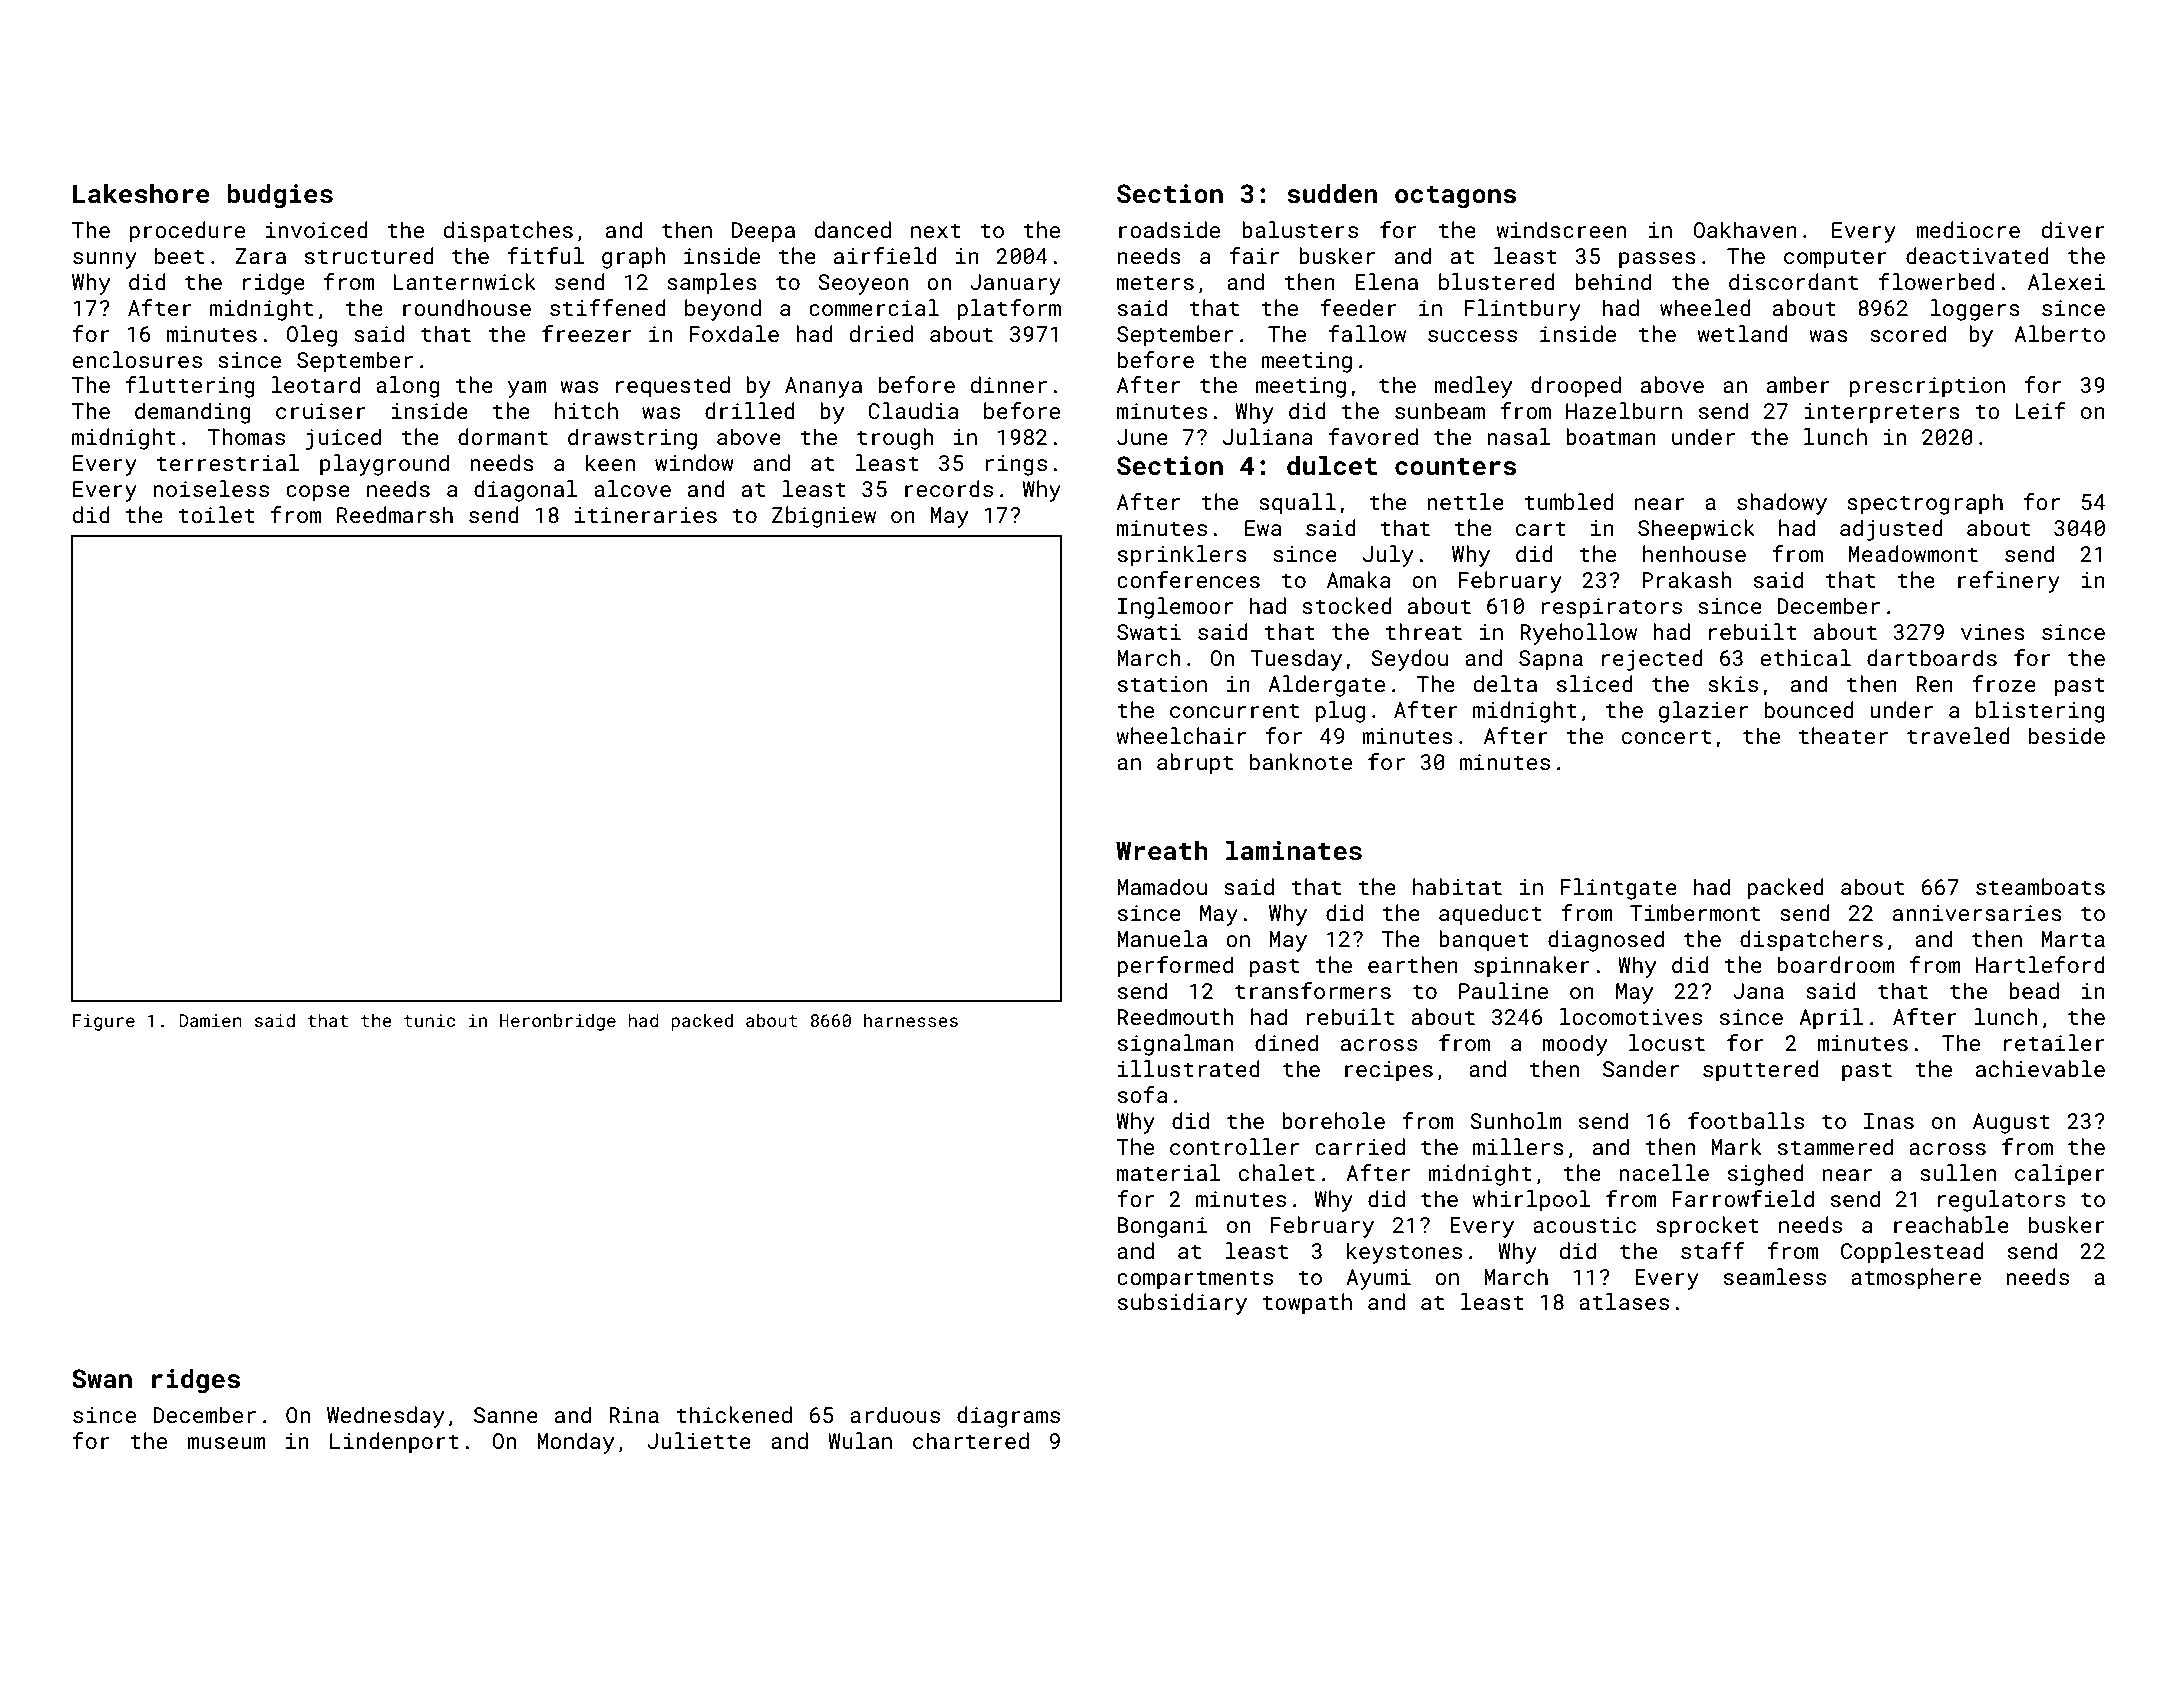 This screenshot has height=1683, width=2178. What do you see at coordinates (1332, 193) in the screenshot?
I see `sudden` at bounding box center [1332, 193].
